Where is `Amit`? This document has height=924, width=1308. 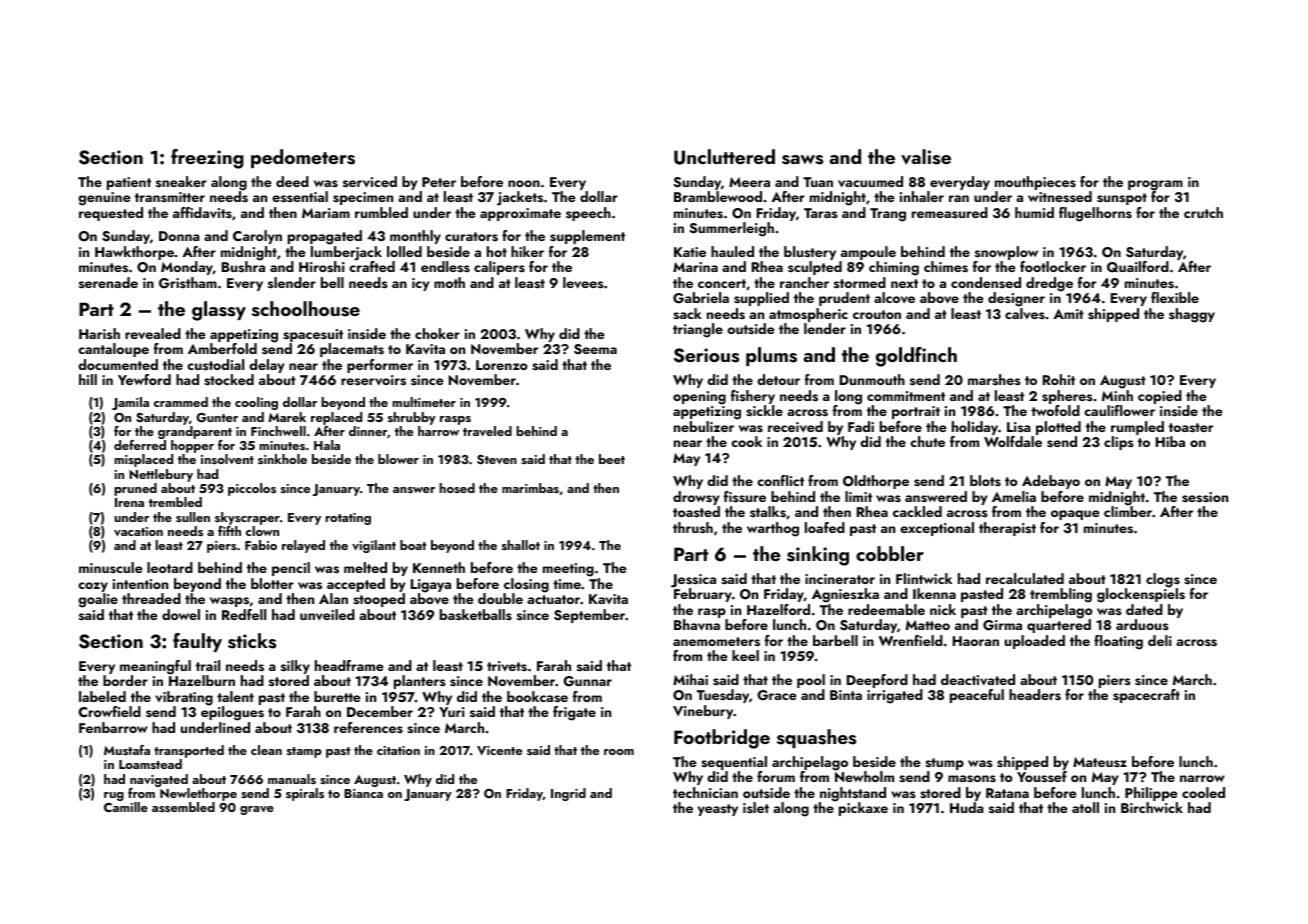 Amit is located at coordinates (1068, 314).
